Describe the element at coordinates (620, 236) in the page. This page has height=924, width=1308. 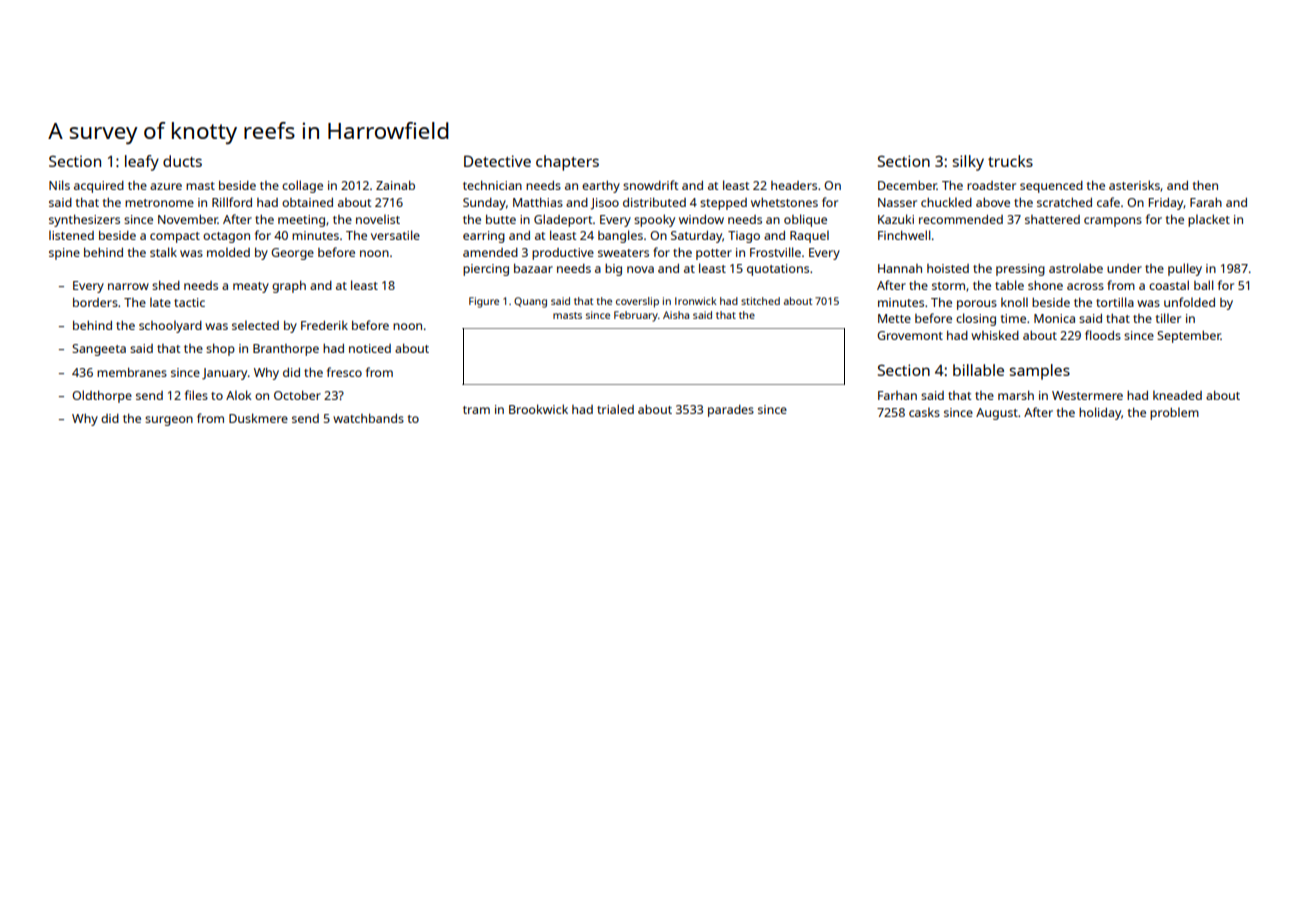
I see `bangles` at that location.
